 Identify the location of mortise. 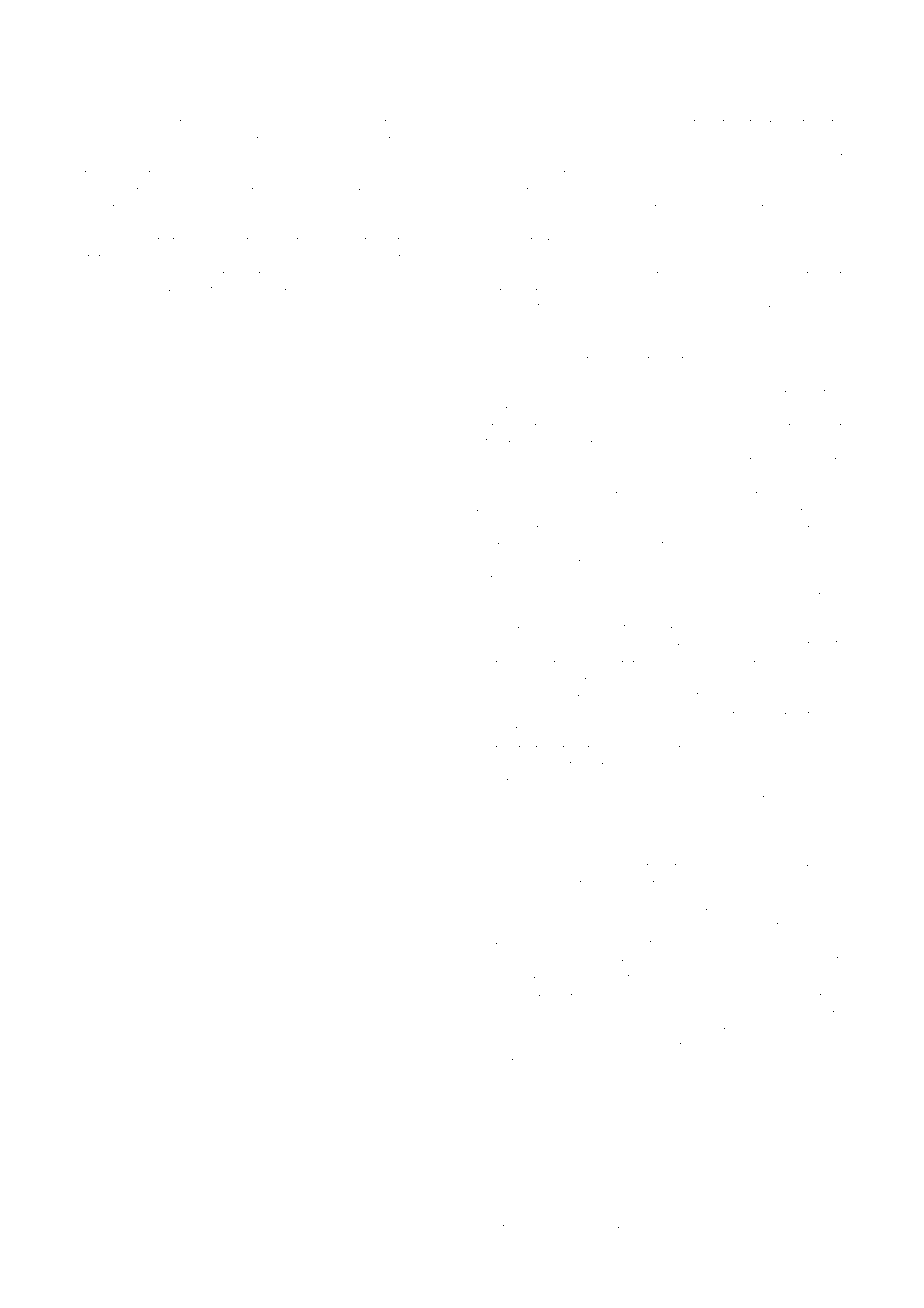
(498, 1009).
